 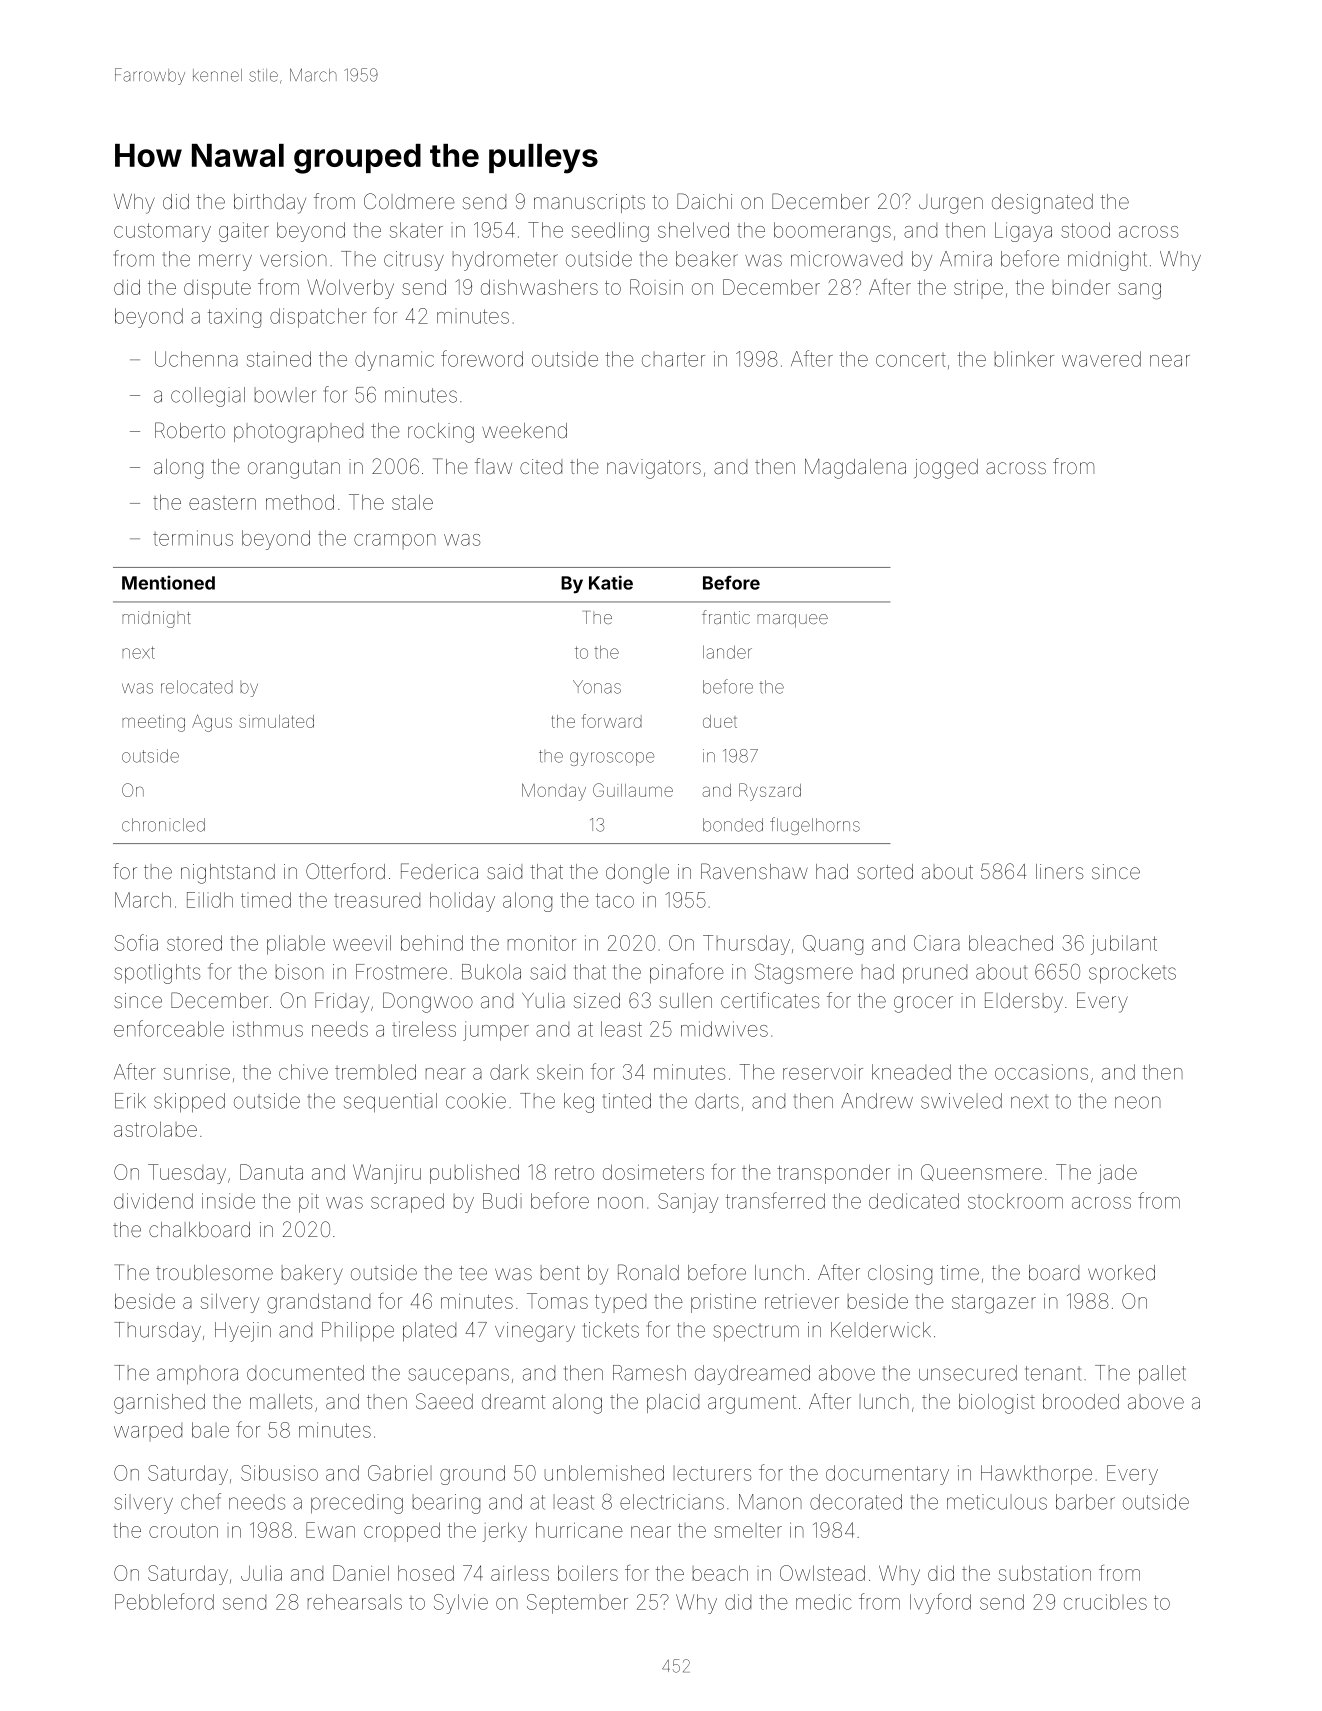 I want to click on worked, so click(x=1121, y=1272).
